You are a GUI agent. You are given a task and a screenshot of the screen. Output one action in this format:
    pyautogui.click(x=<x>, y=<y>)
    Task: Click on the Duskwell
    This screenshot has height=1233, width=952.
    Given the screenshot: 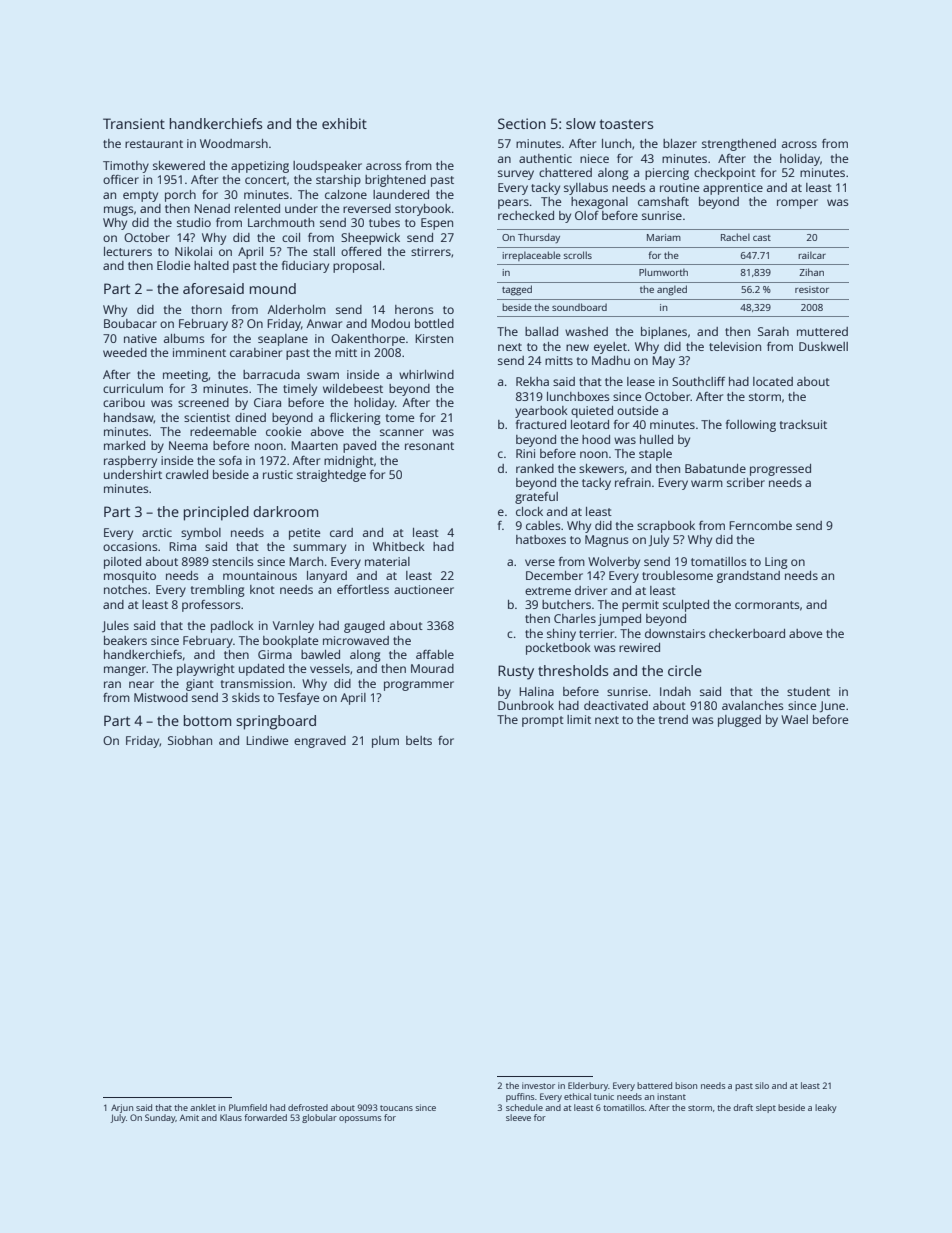 What is the action you would take?
    pyautogui.click(x=823, y=346)
